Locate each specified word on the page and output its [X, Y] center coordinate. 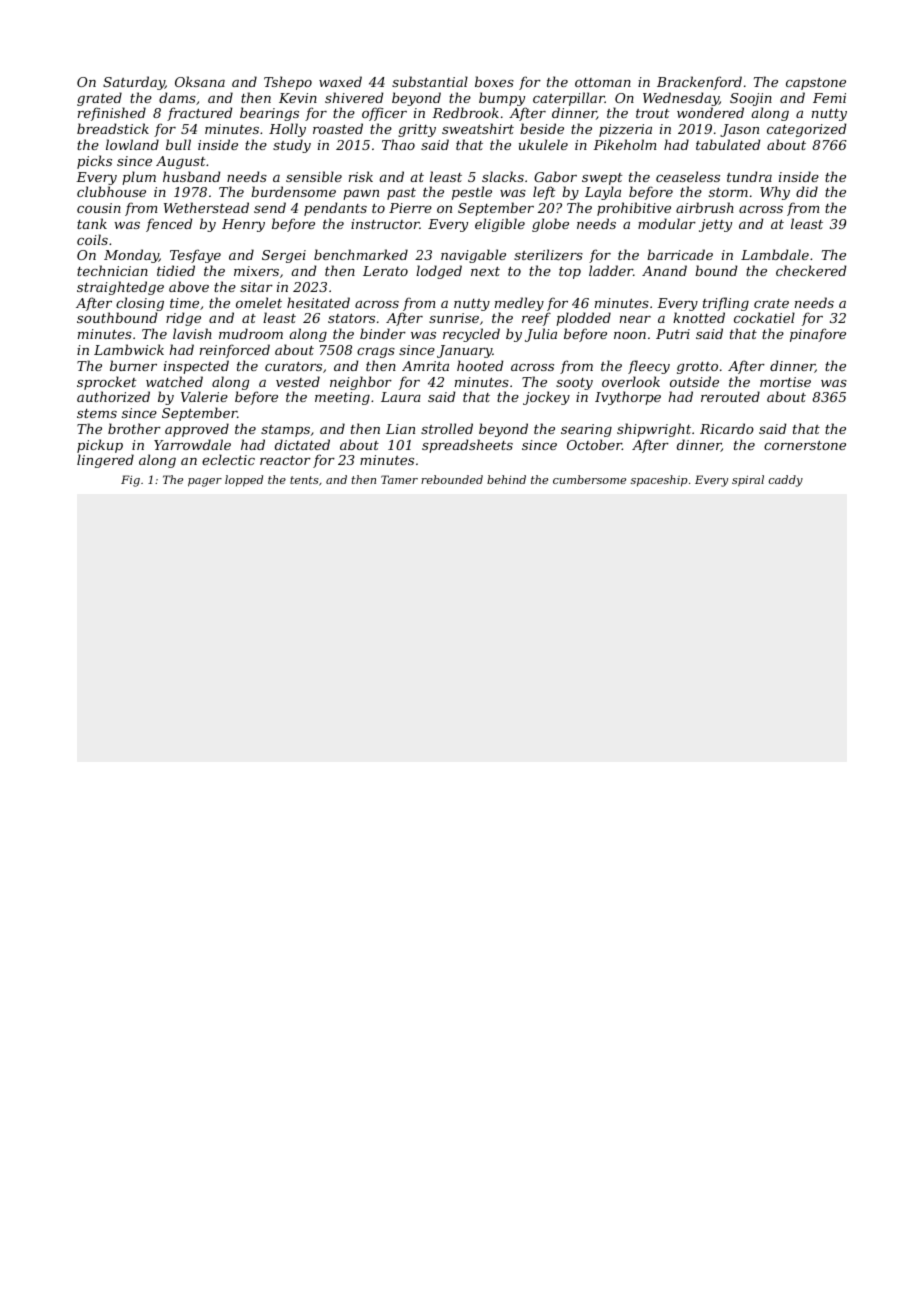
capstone [816, 84]
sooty [574, 384]
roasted [338, 128]
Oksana [200, 81]
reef [536, 319]
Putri [673, 334]
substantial [430, 81]
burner [133, 365]
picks [94, 162]
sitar [256, 287]
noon [630, 335]
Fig [130, 481]
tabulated [728, 144]
